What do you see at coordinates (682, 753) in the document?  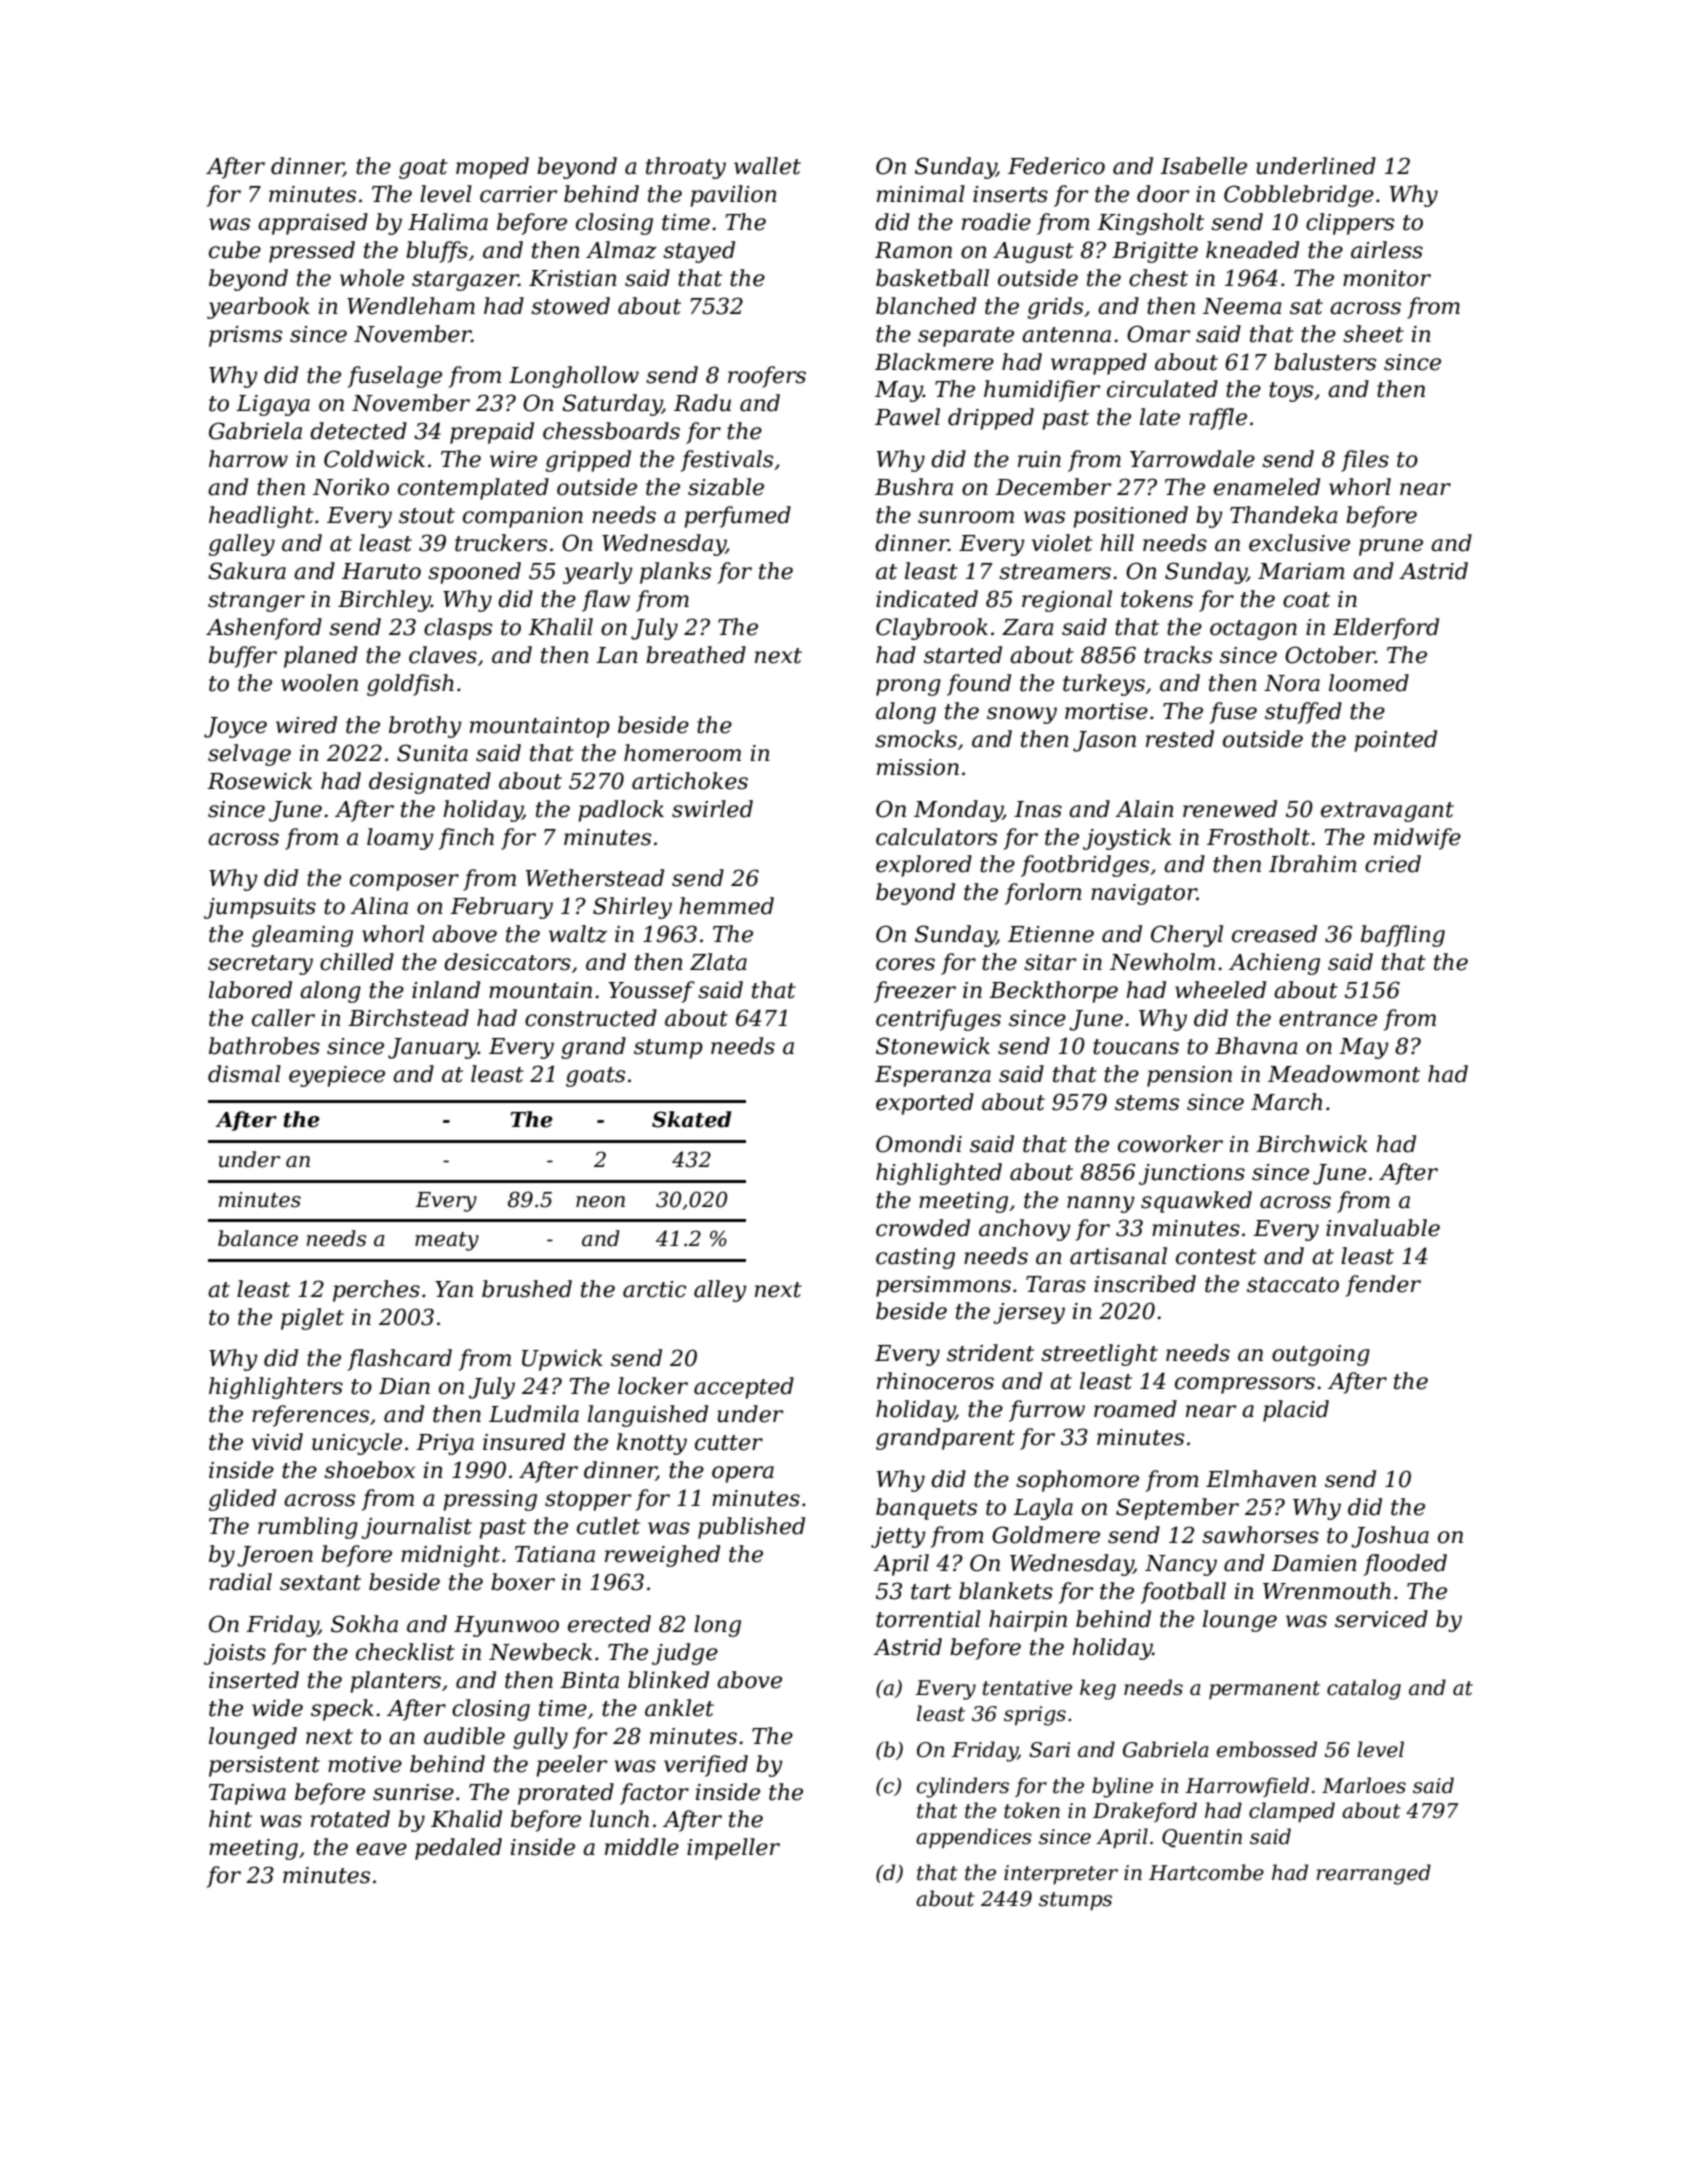 I see `homeroom` at bounding box center [682, 753].
